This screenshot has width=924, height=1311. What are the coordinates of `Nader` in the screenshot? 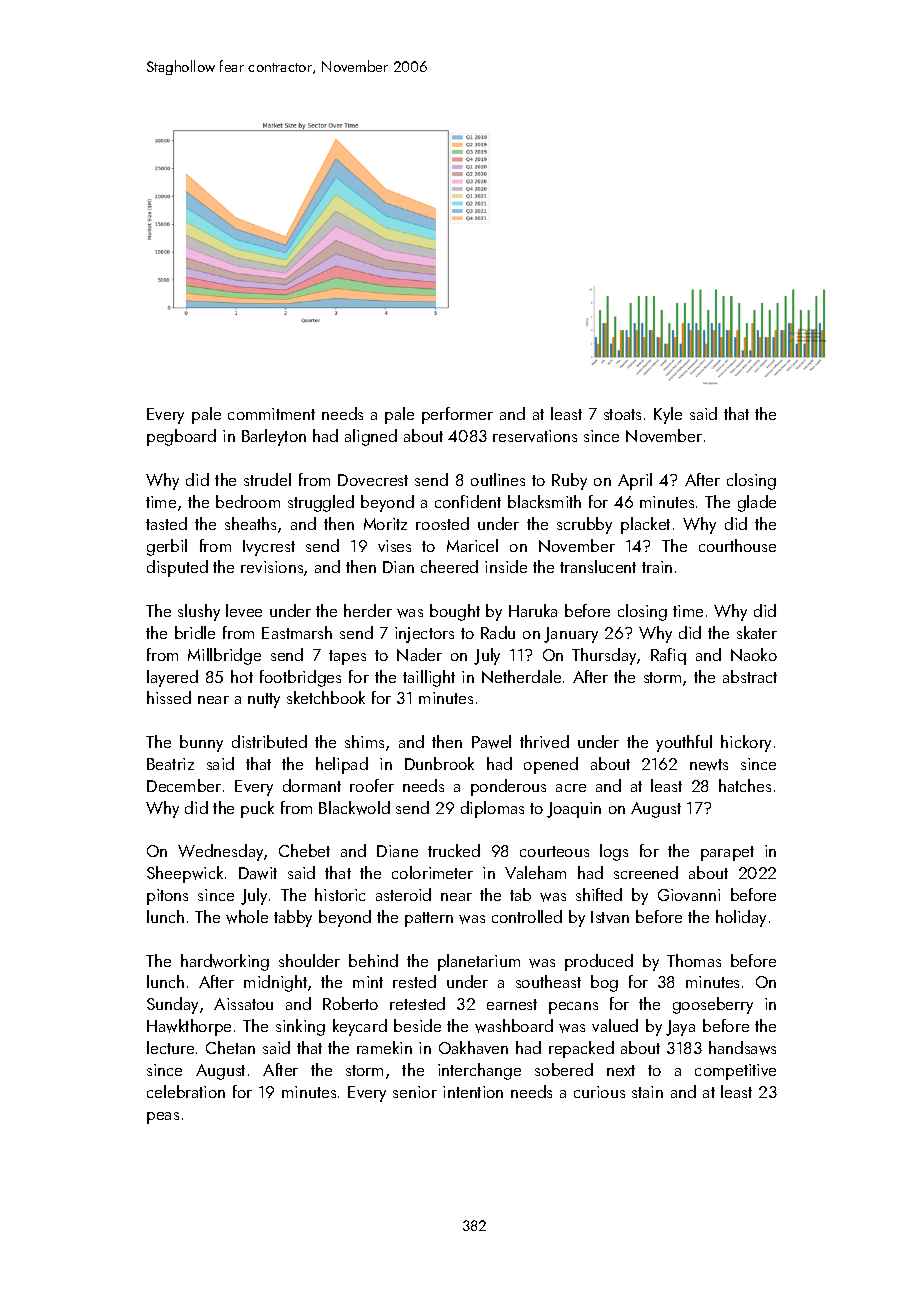 It's located at (419, 654).
